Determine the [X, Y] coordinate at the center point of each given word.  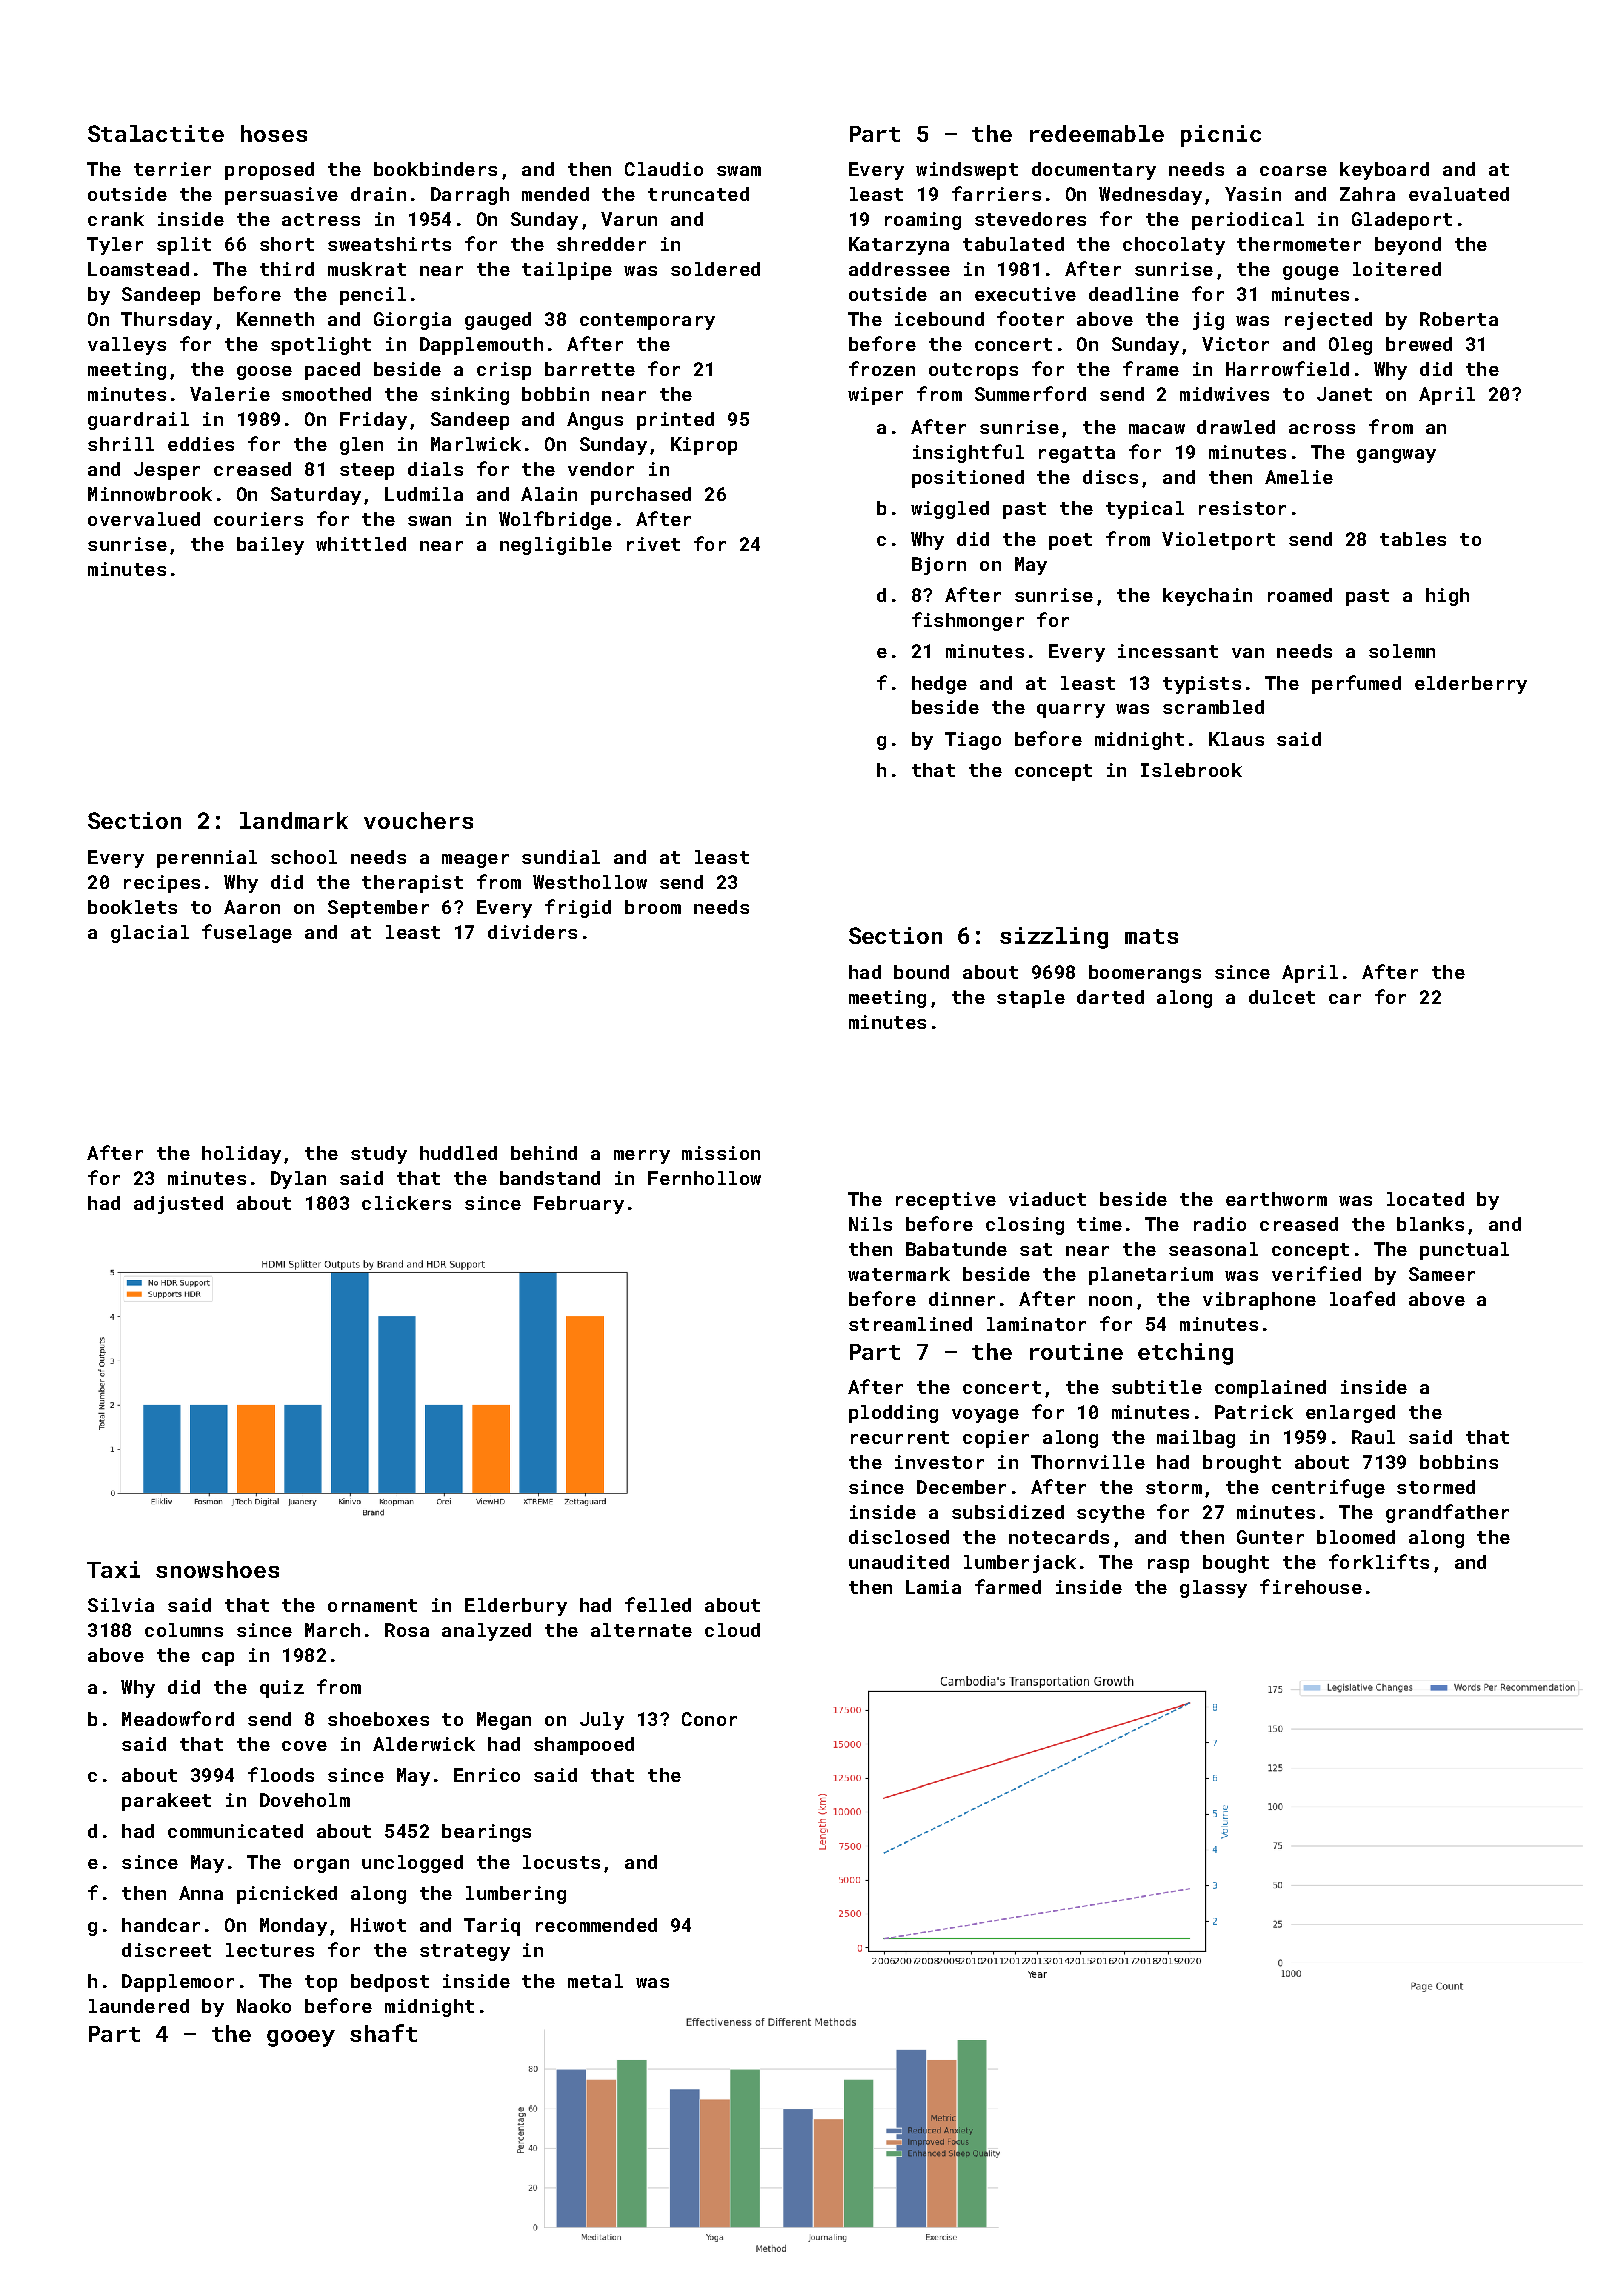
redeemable [1097, 133]
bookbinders [435, 169]
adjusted [178, 1205]
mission [721, 1153]
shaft [383, 2033]
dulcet [1282, 997]
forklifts [1379, 1561]
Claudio [664, 169]
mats [1151, 936]
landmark [294, 820]
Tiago [973, 741]
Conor [709, 1719]
